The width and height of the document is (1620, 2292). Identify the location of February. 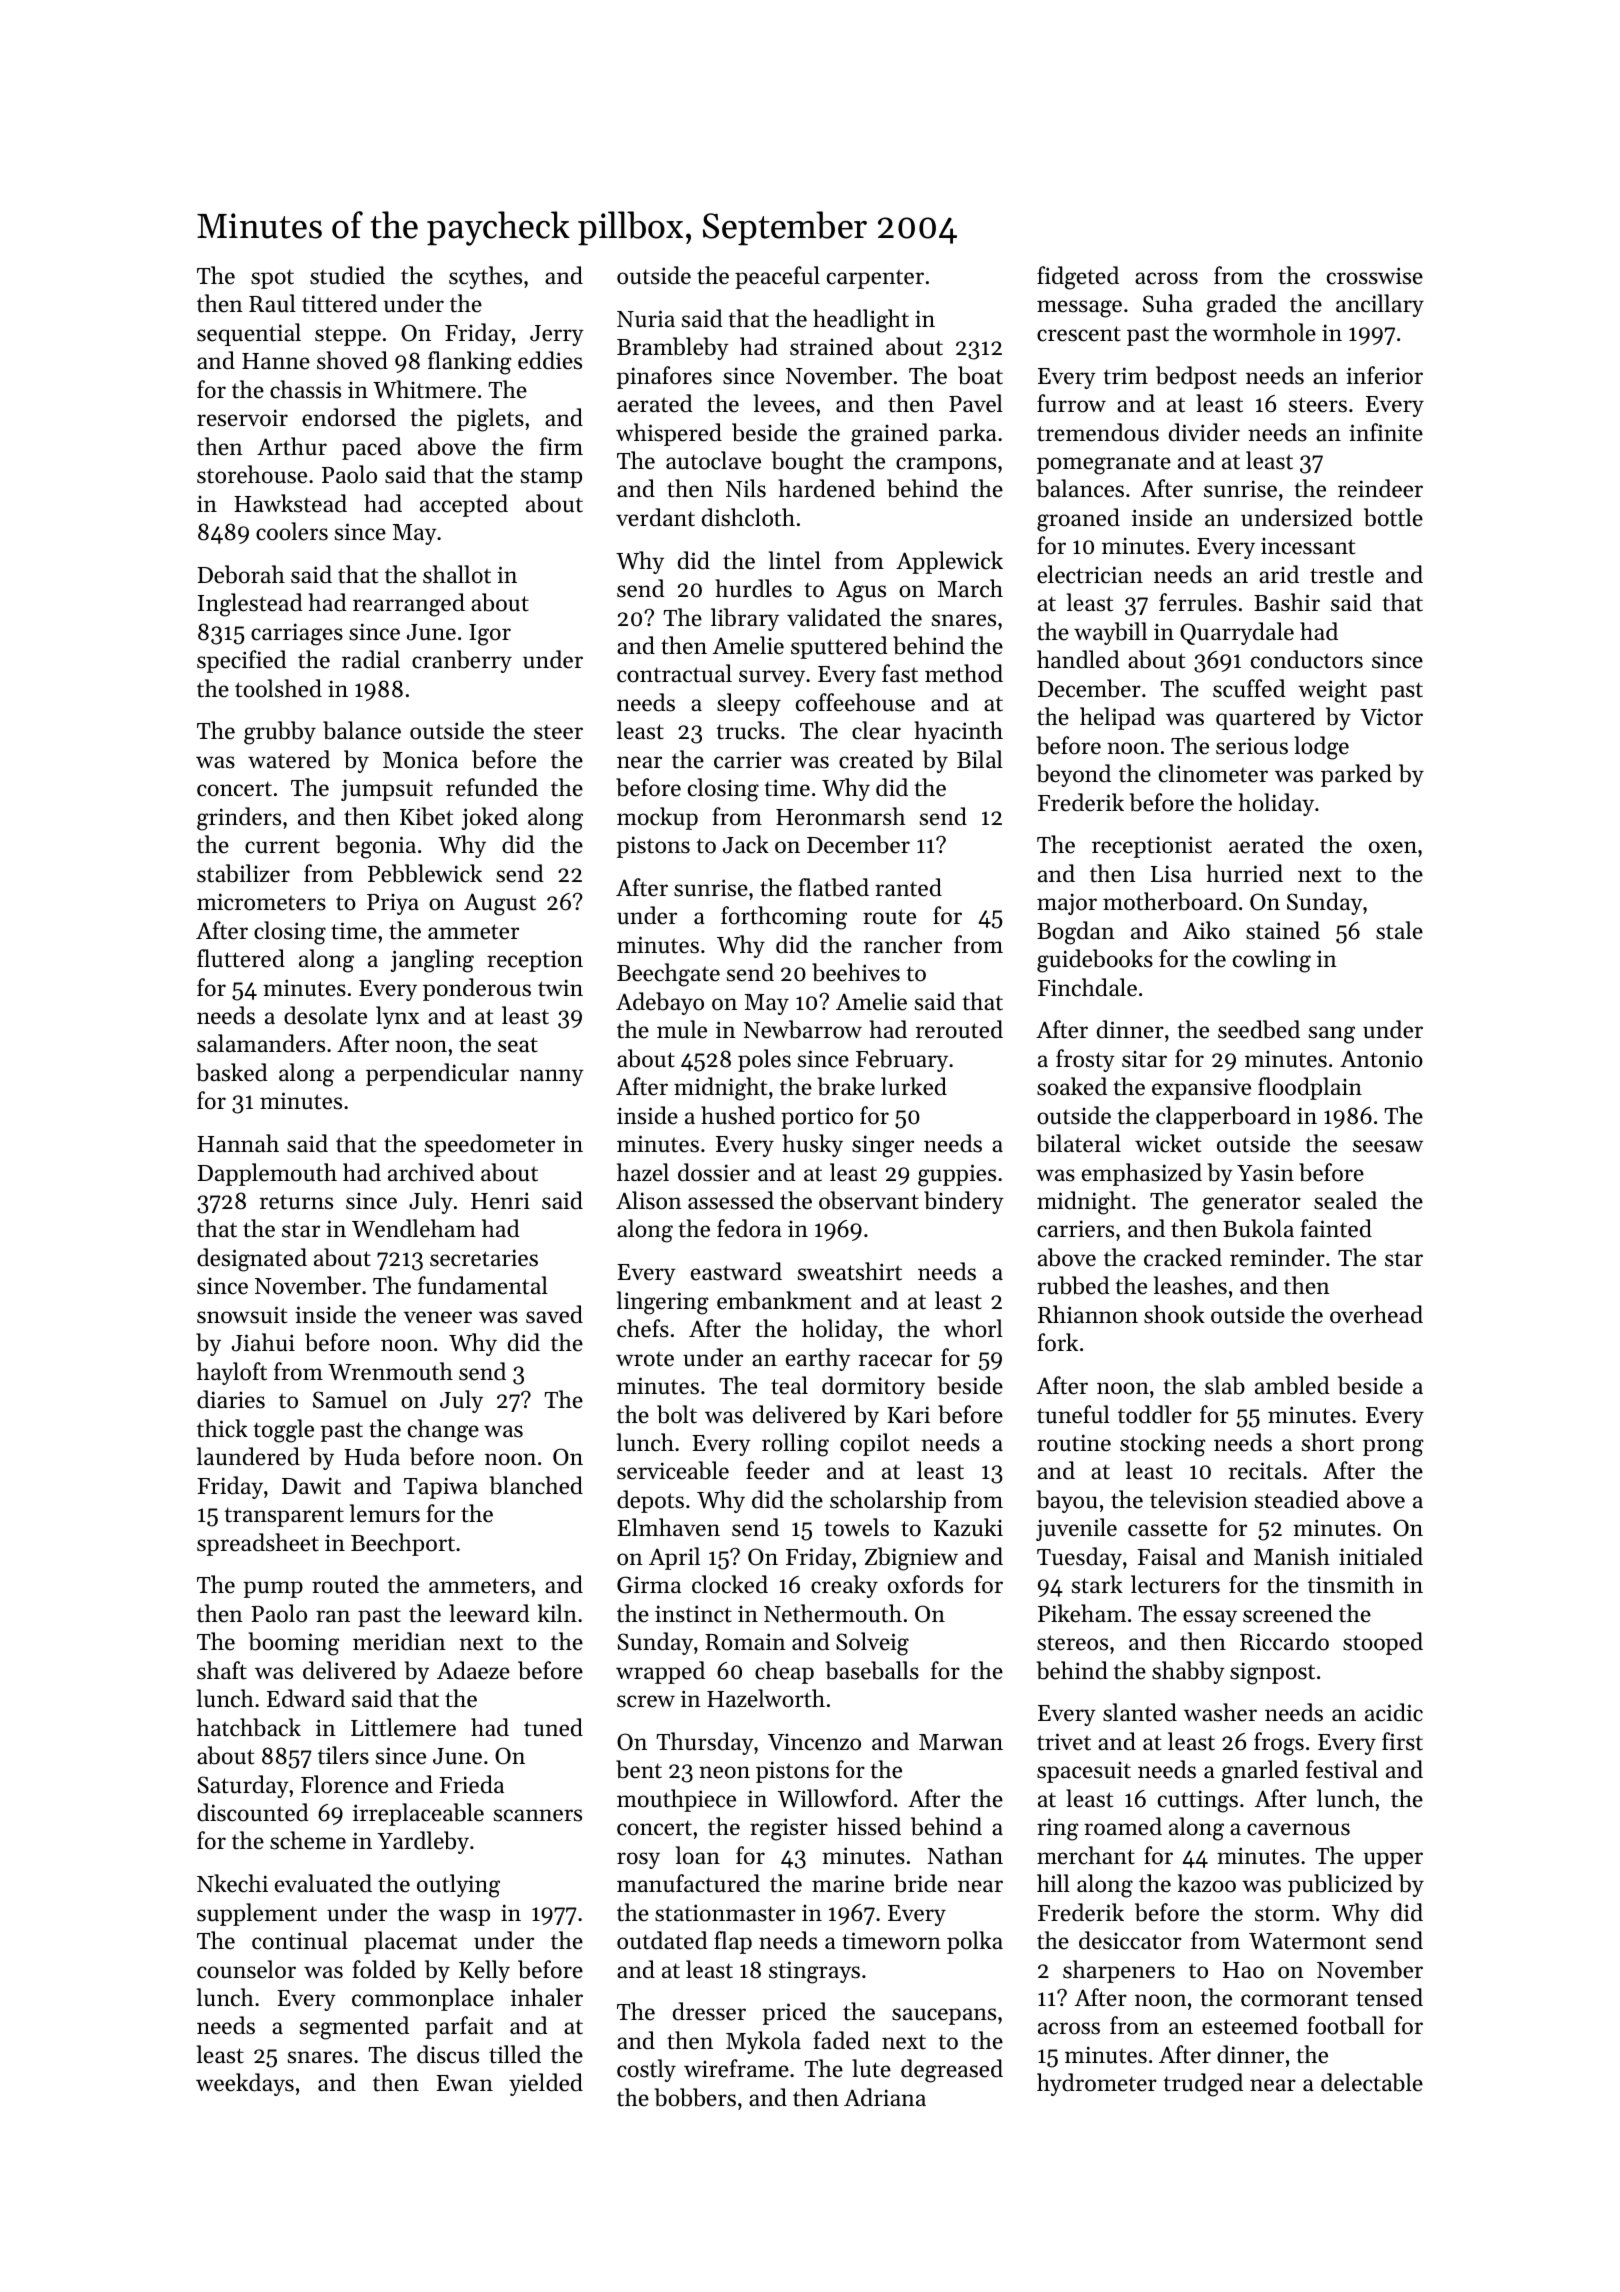
(902, 1060).
